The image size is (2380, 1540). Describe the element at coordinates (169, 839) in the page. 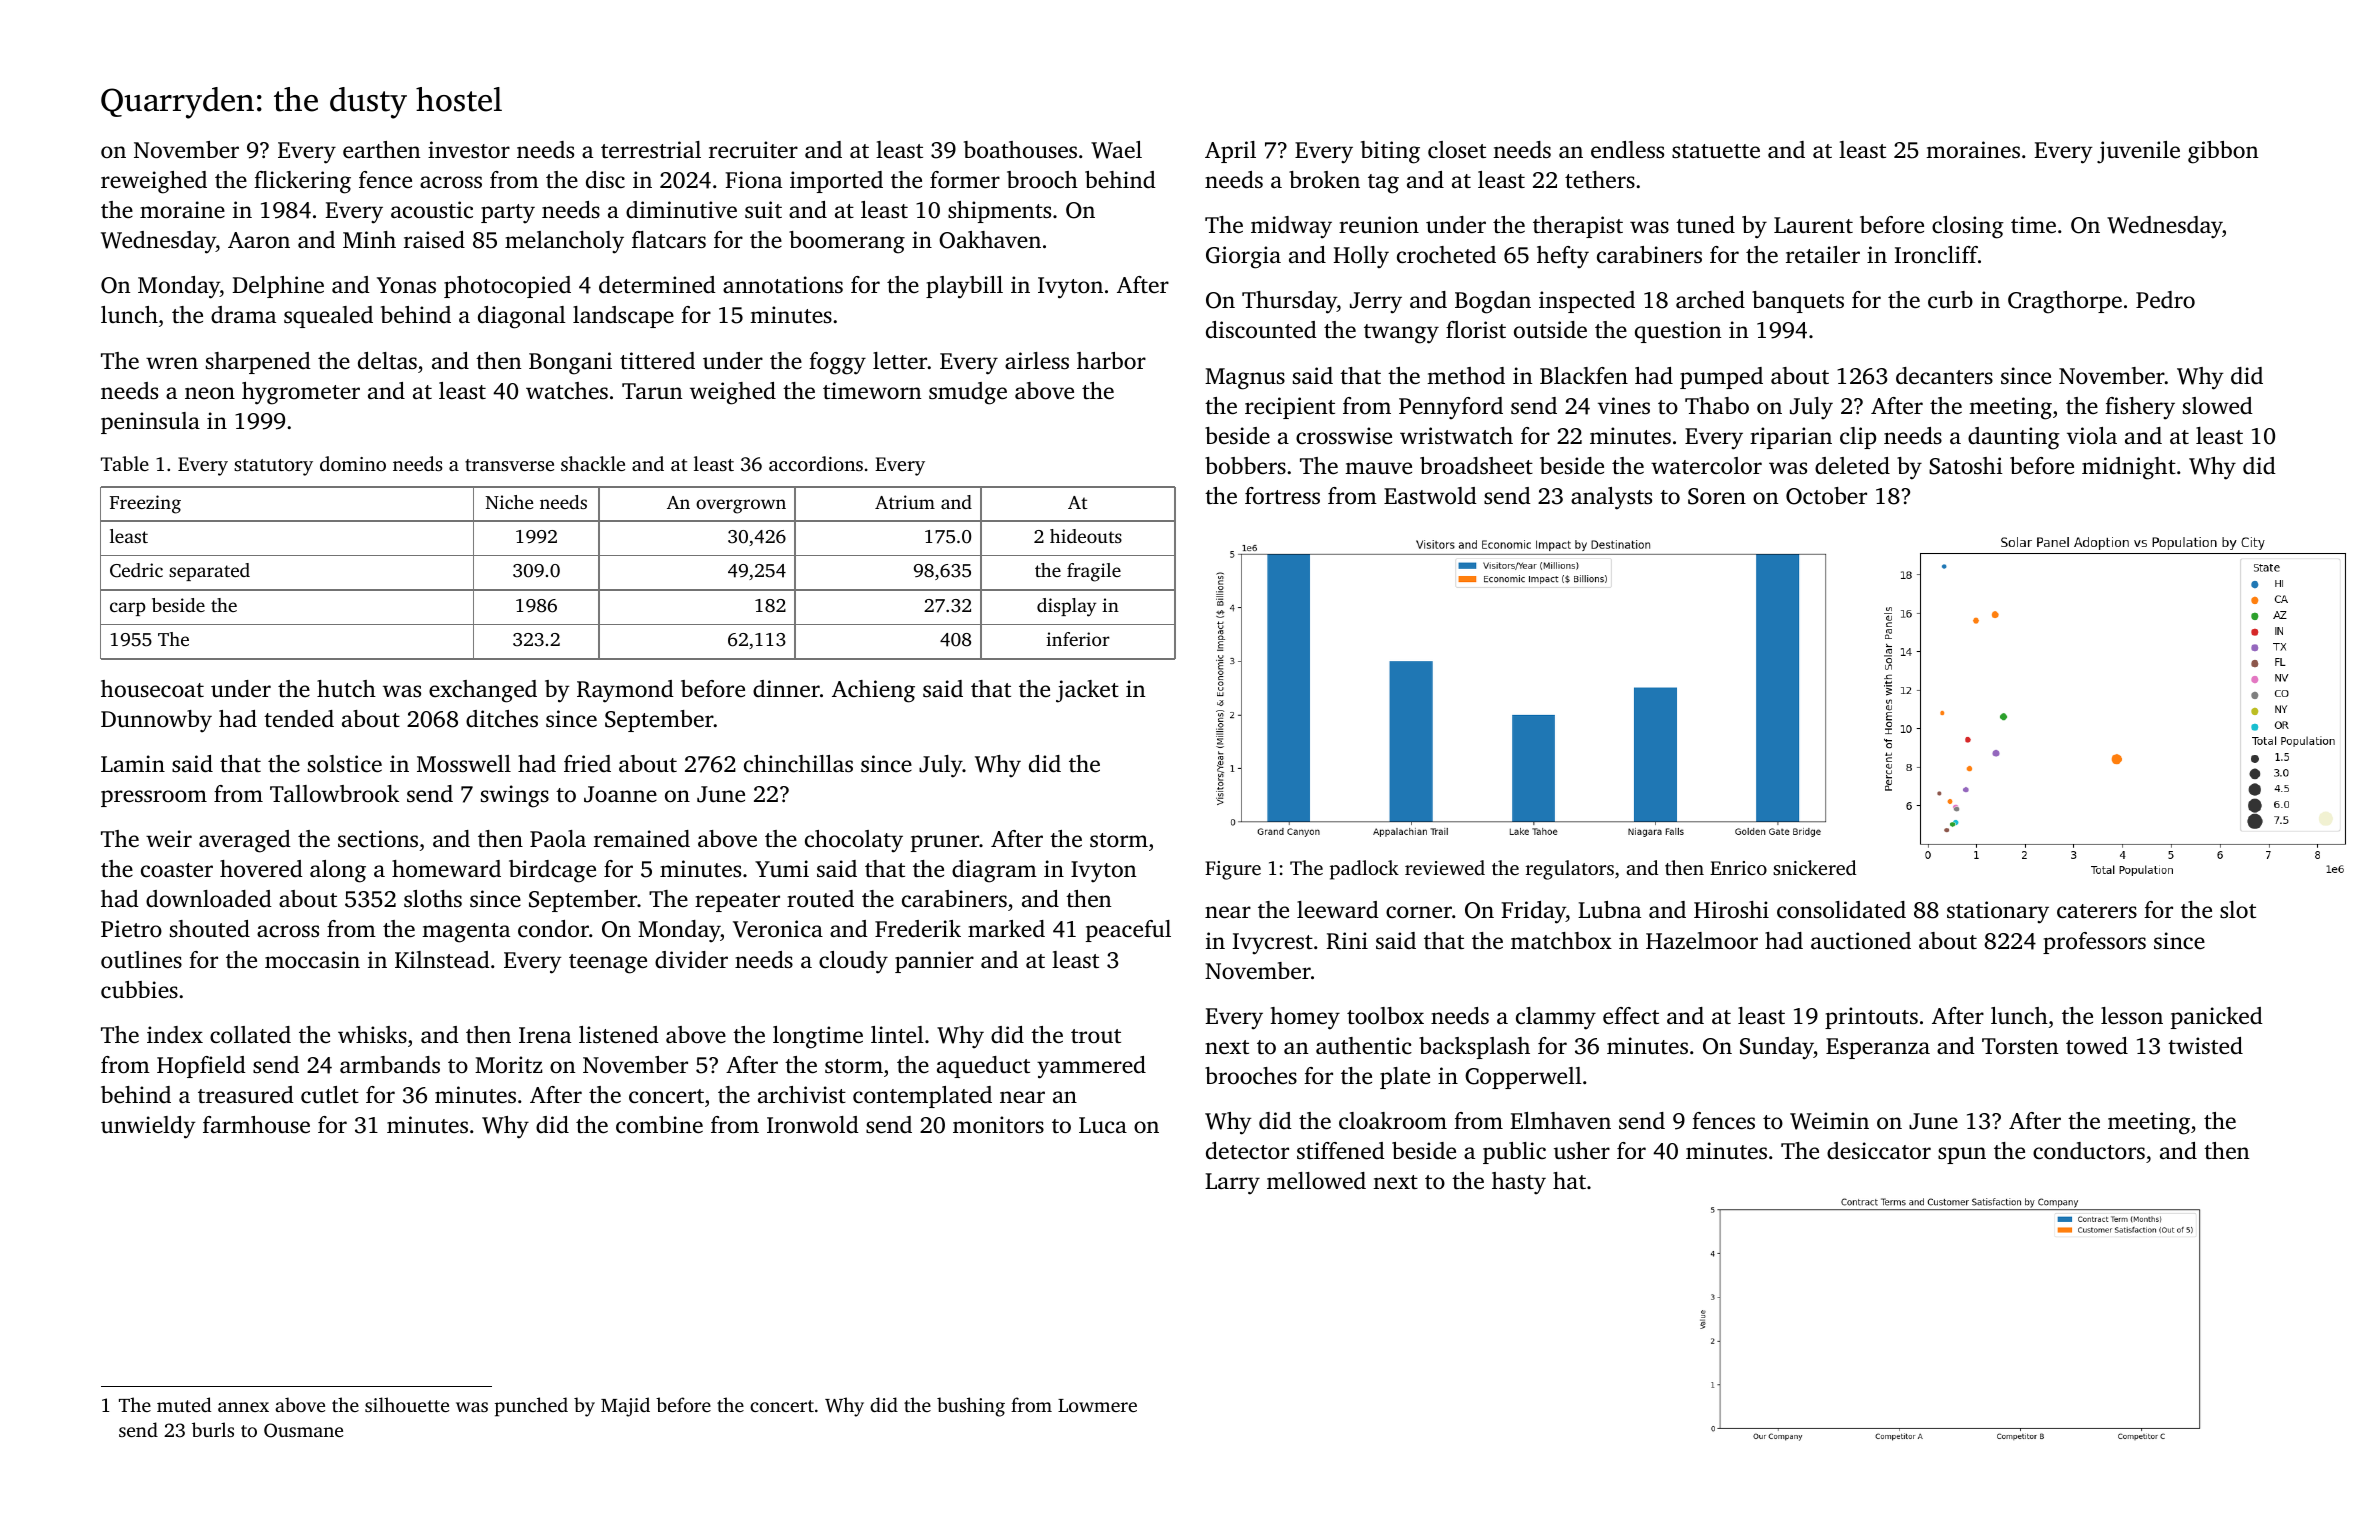

I see `weir` at that location.
